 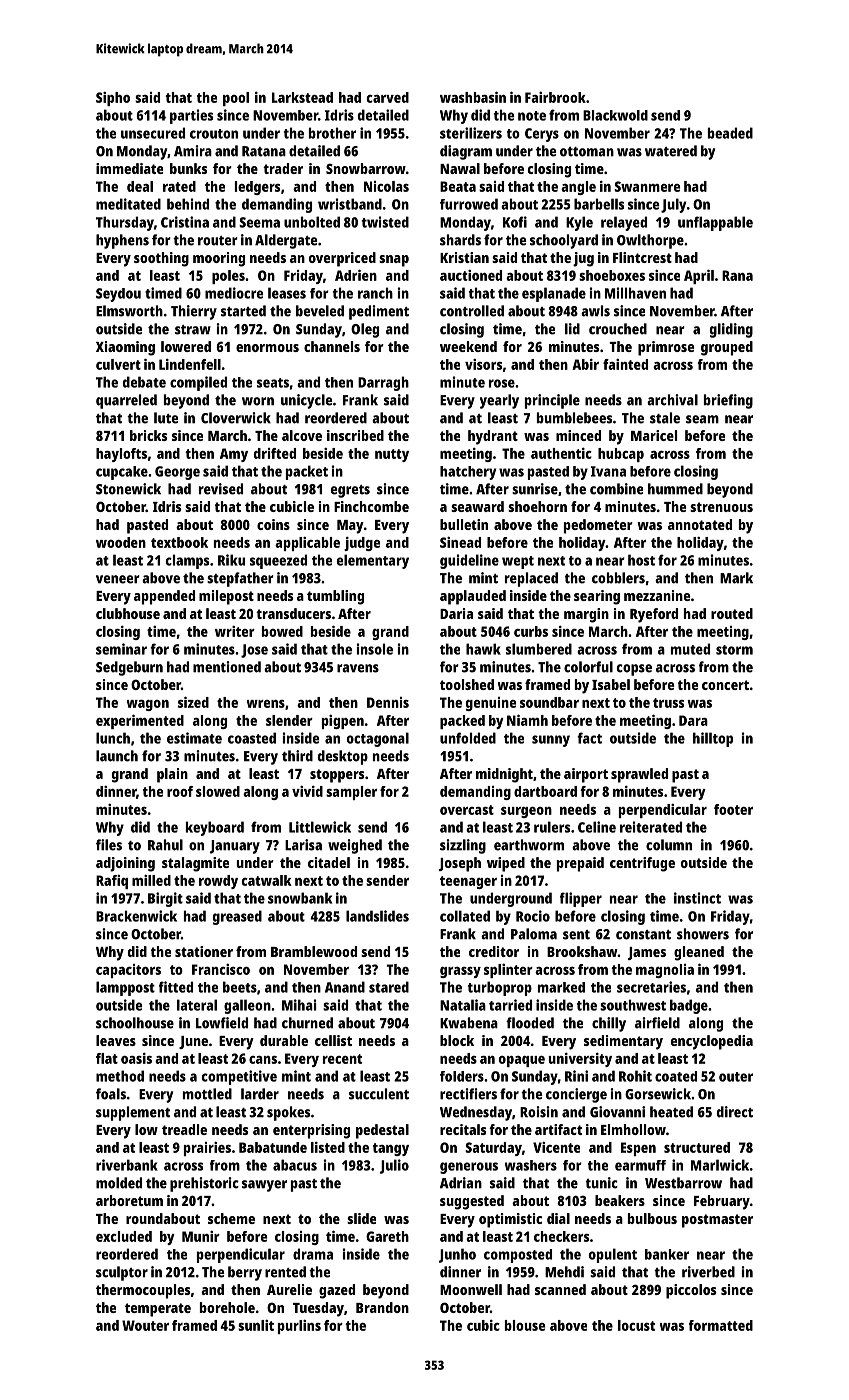 What do you see at coordinates (730, 133) in the screenshot?
I see `beaded` at bounding box center [730, 133].
